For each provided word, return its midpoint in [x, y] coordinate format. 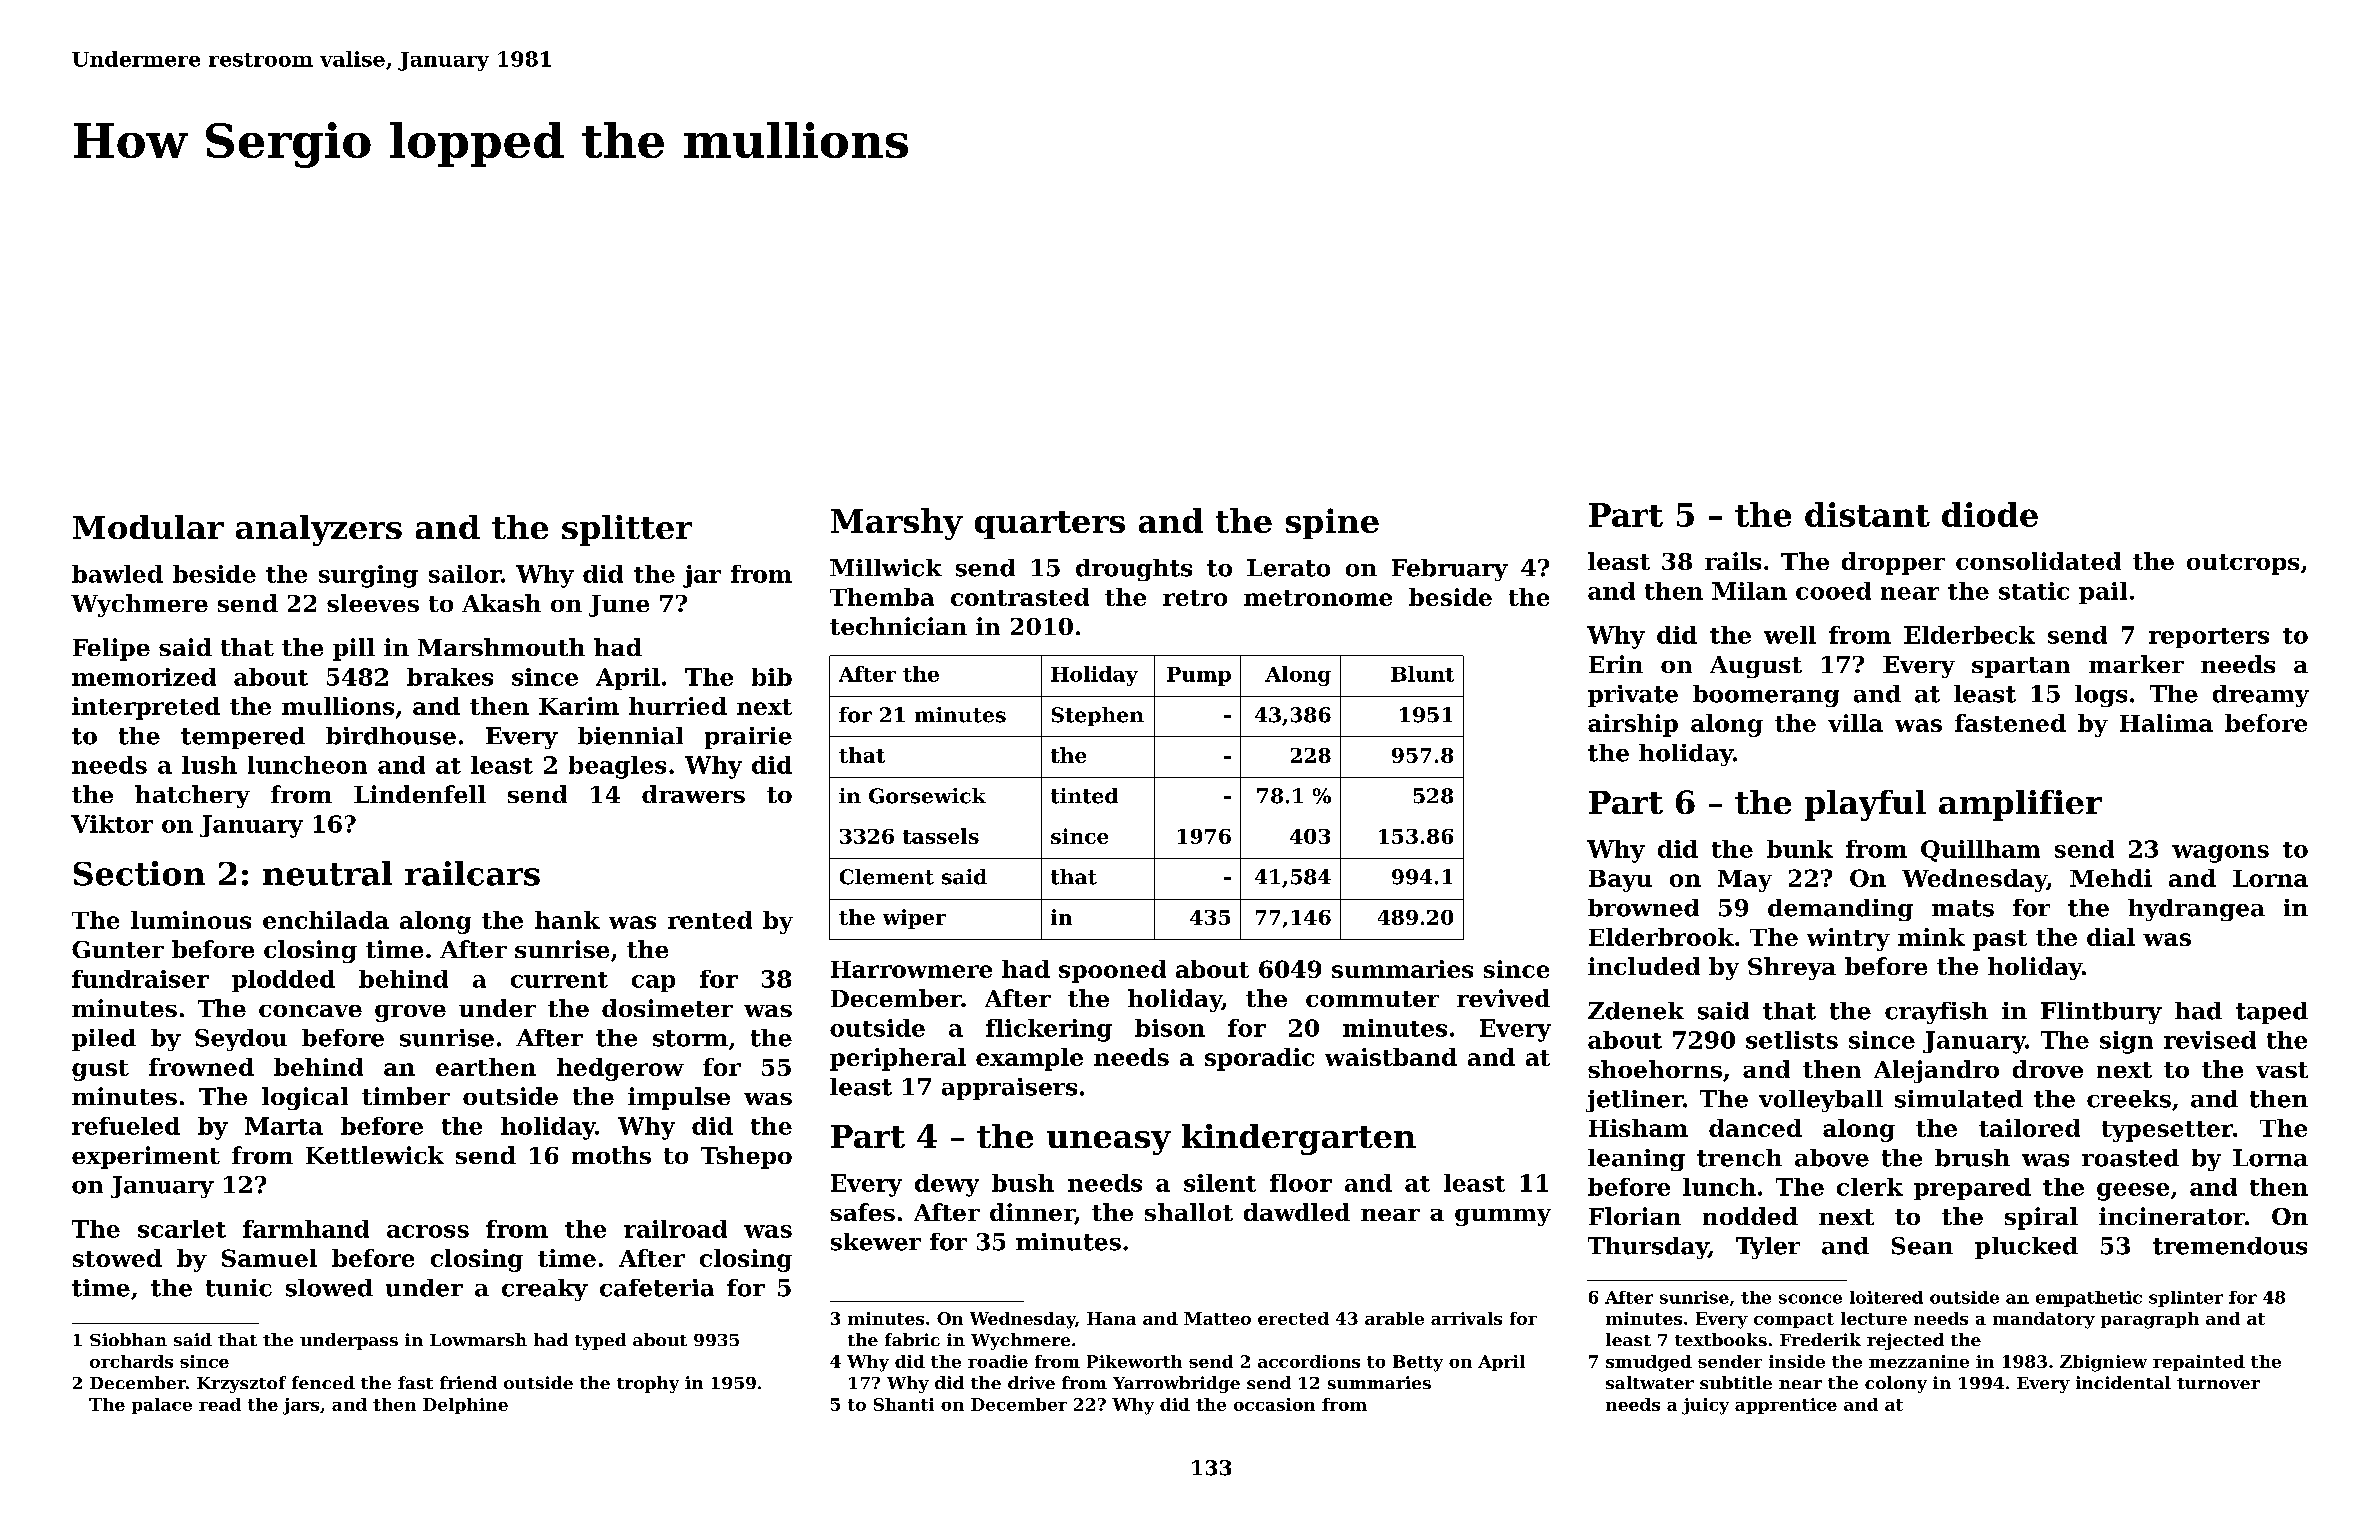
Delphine [465, 1406]
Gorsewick [927, 796]
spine [1332, 523]
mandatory [2044, 1320]
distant [1867, 514]
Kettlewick [375, 1155]
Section [139, 873]
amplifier [2020, 805]
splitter [627, 530]
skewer [876, 1242]
